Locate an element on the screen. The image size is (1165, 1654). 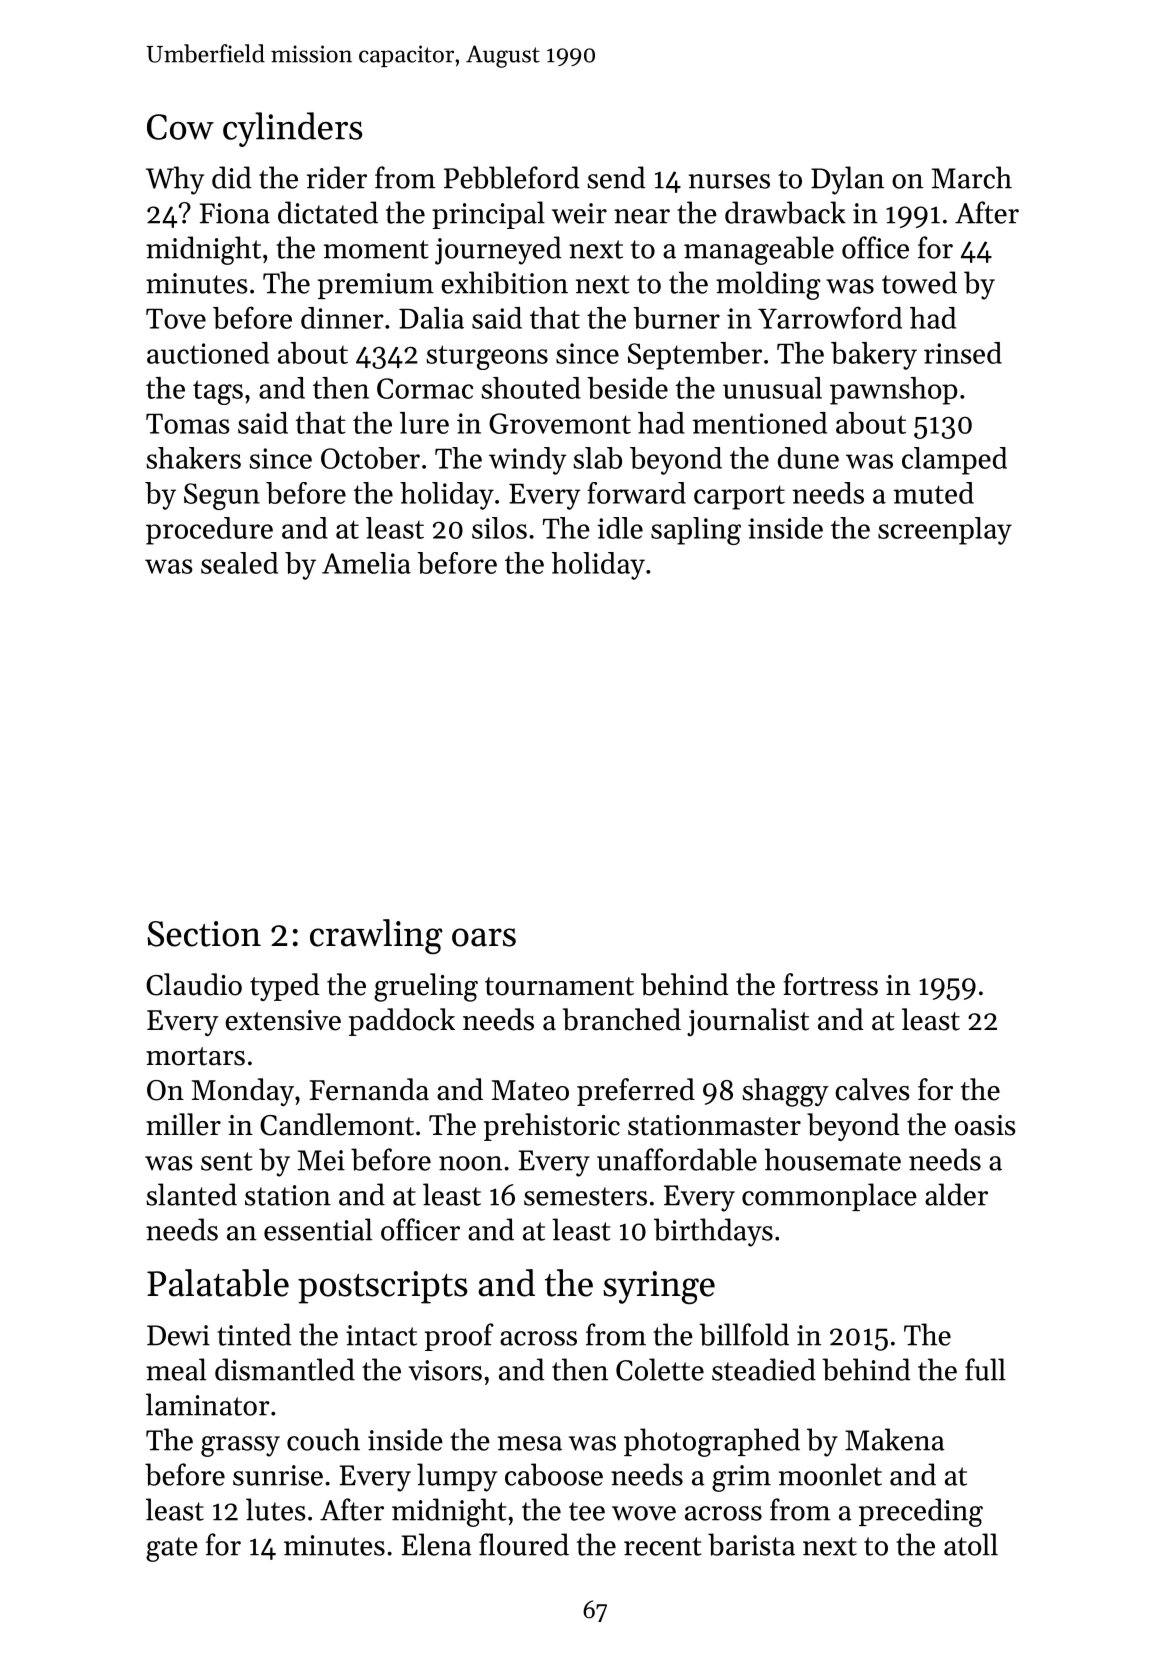
Section is located at coordinates (204, 934).
